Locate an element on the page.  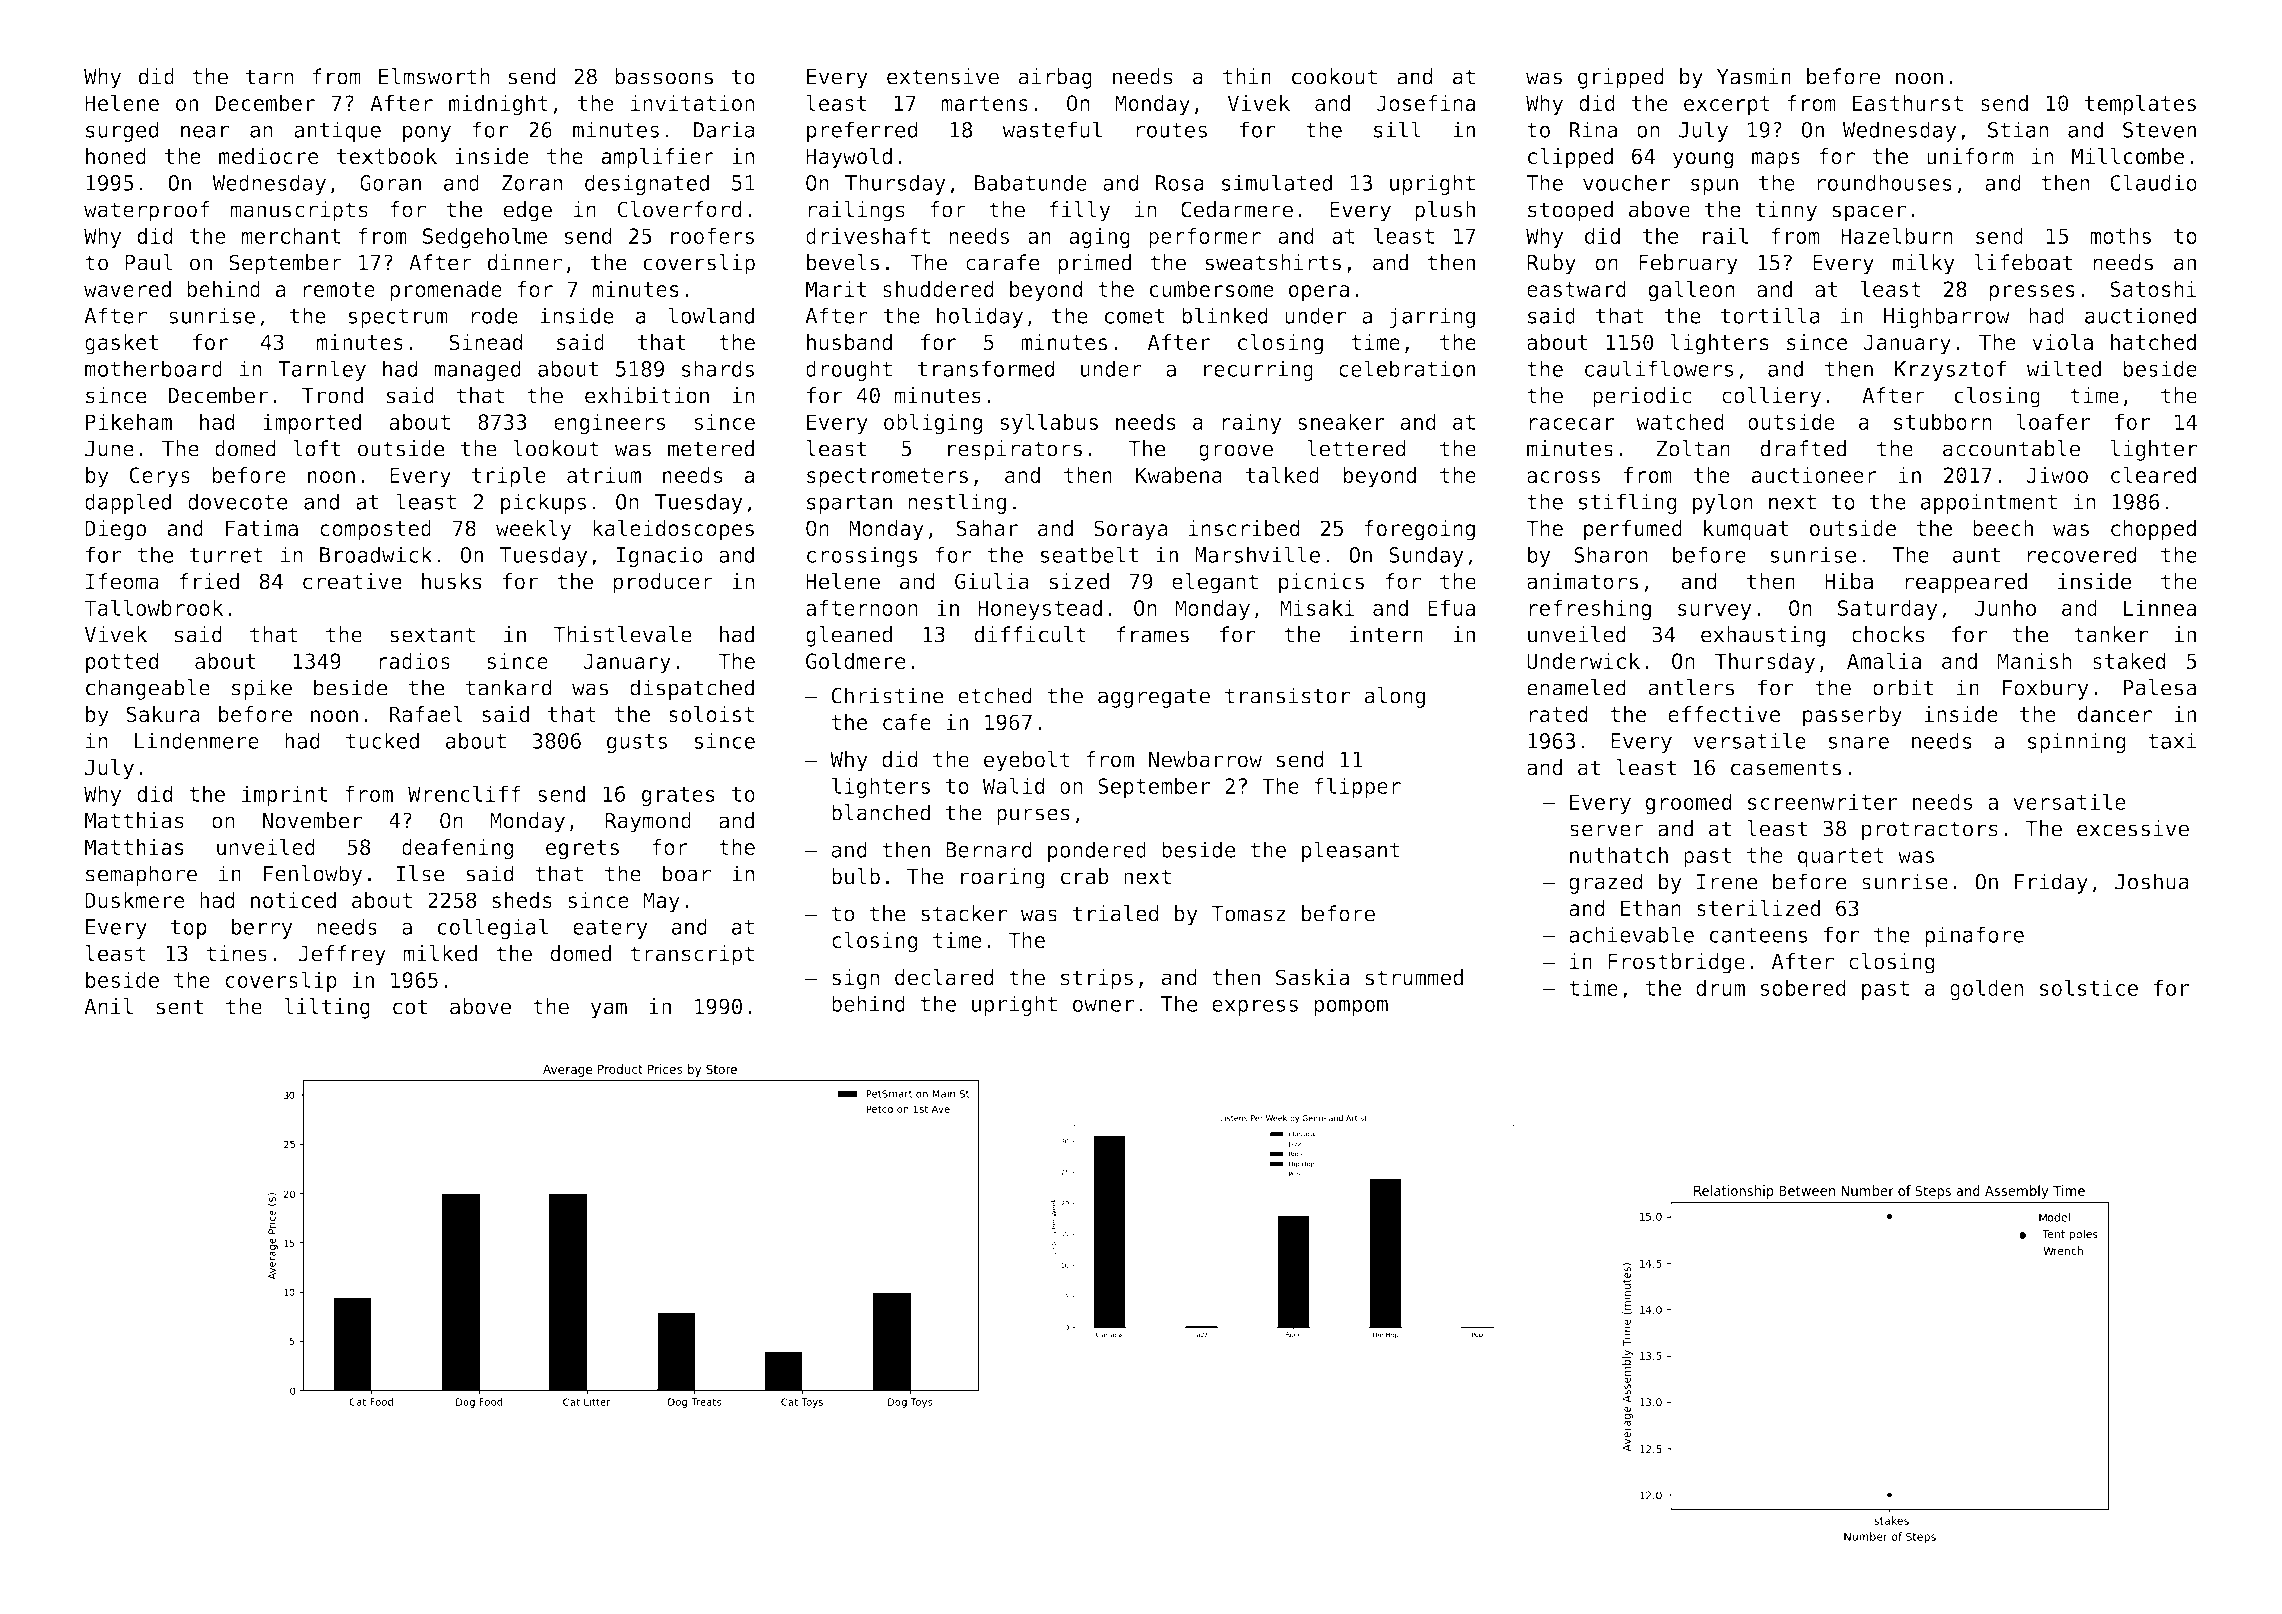
obliging is located at coordinates (933, 424).
